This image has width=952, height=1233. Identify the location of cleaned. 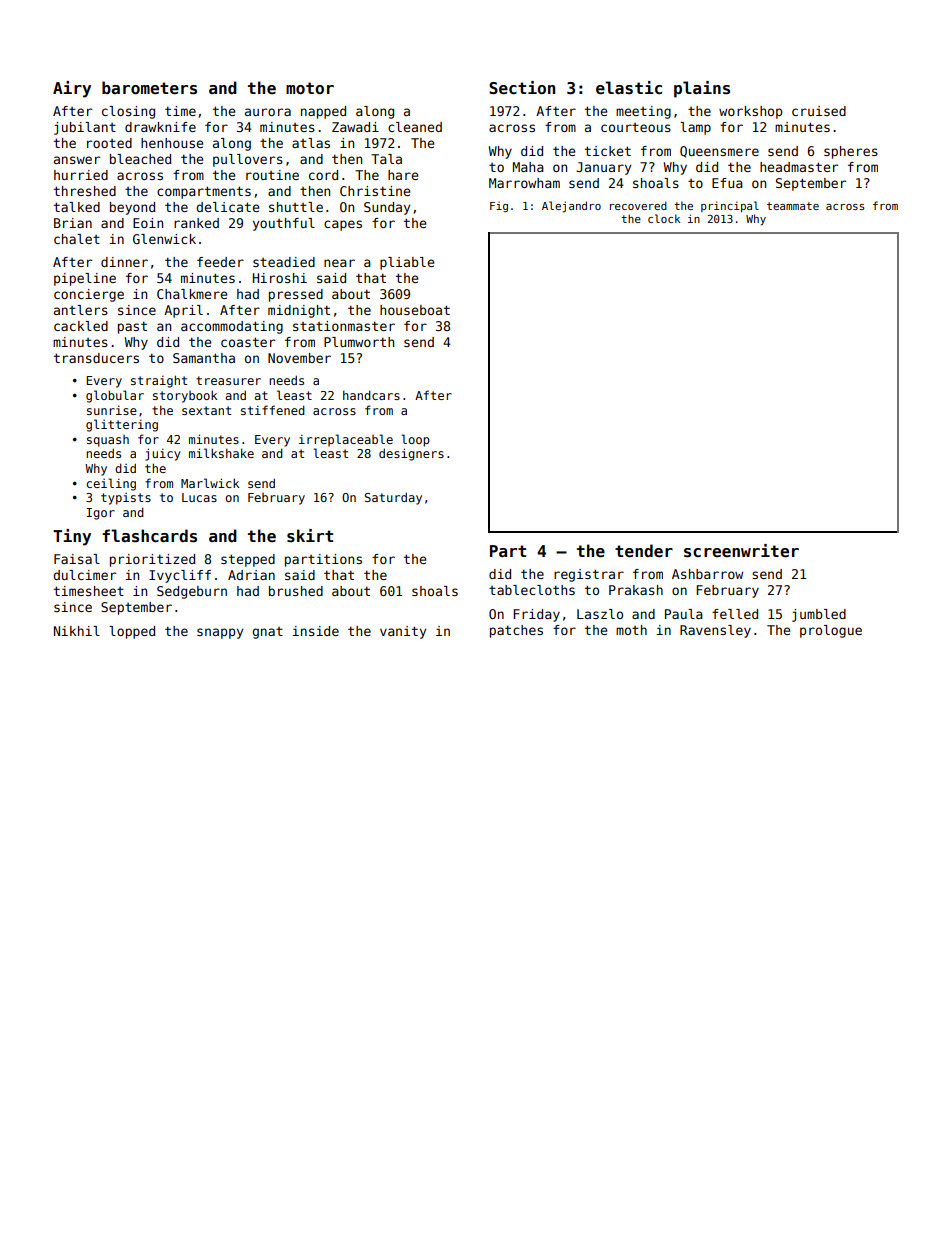
(415, 127).
